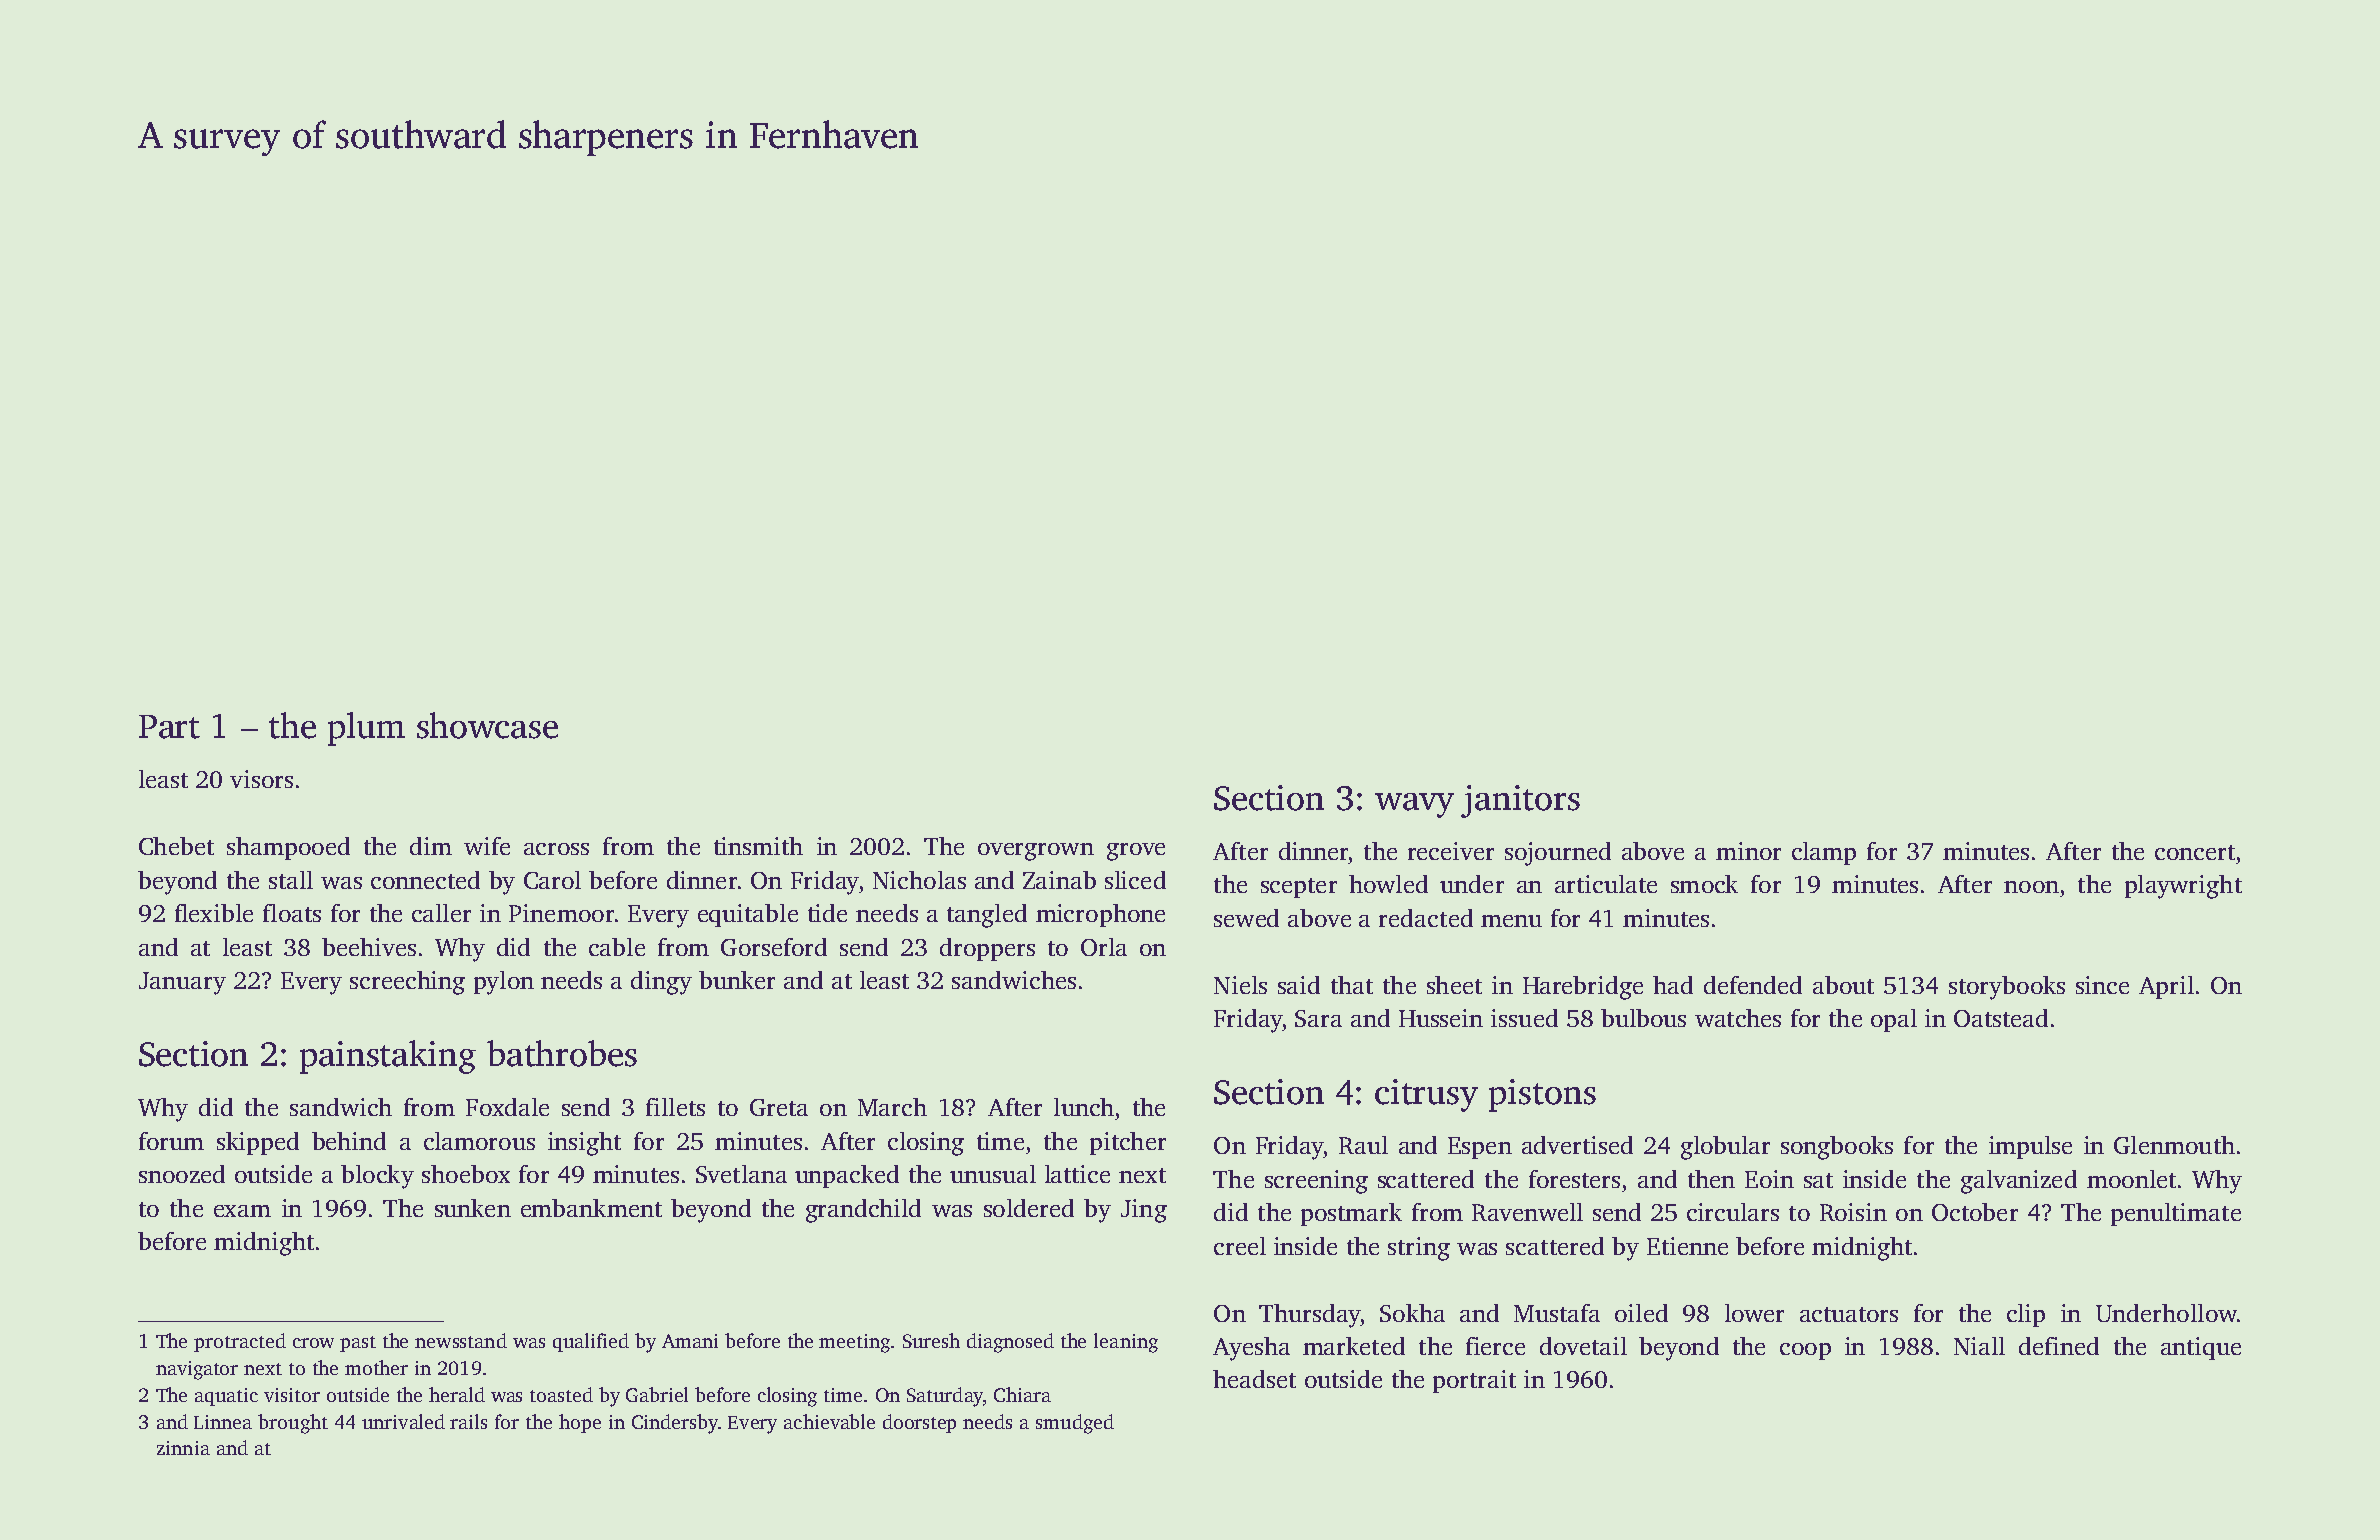 This screenshot has height=1540, width=2380. I want to click on Cindersby, so click(675, 1424).
